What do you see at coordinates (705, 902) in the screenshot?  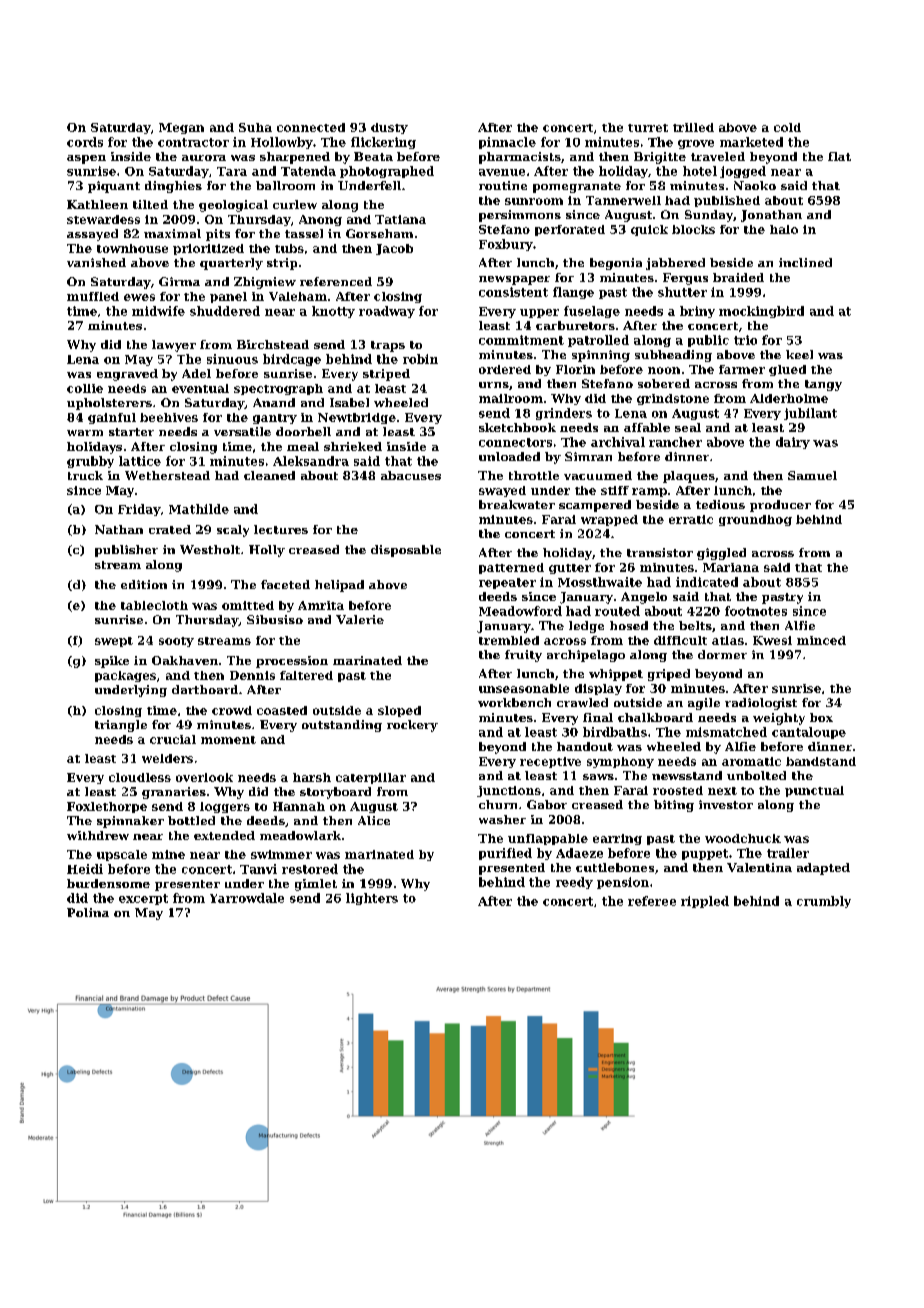 I see `rippled` at bounding box center [705, 902].
